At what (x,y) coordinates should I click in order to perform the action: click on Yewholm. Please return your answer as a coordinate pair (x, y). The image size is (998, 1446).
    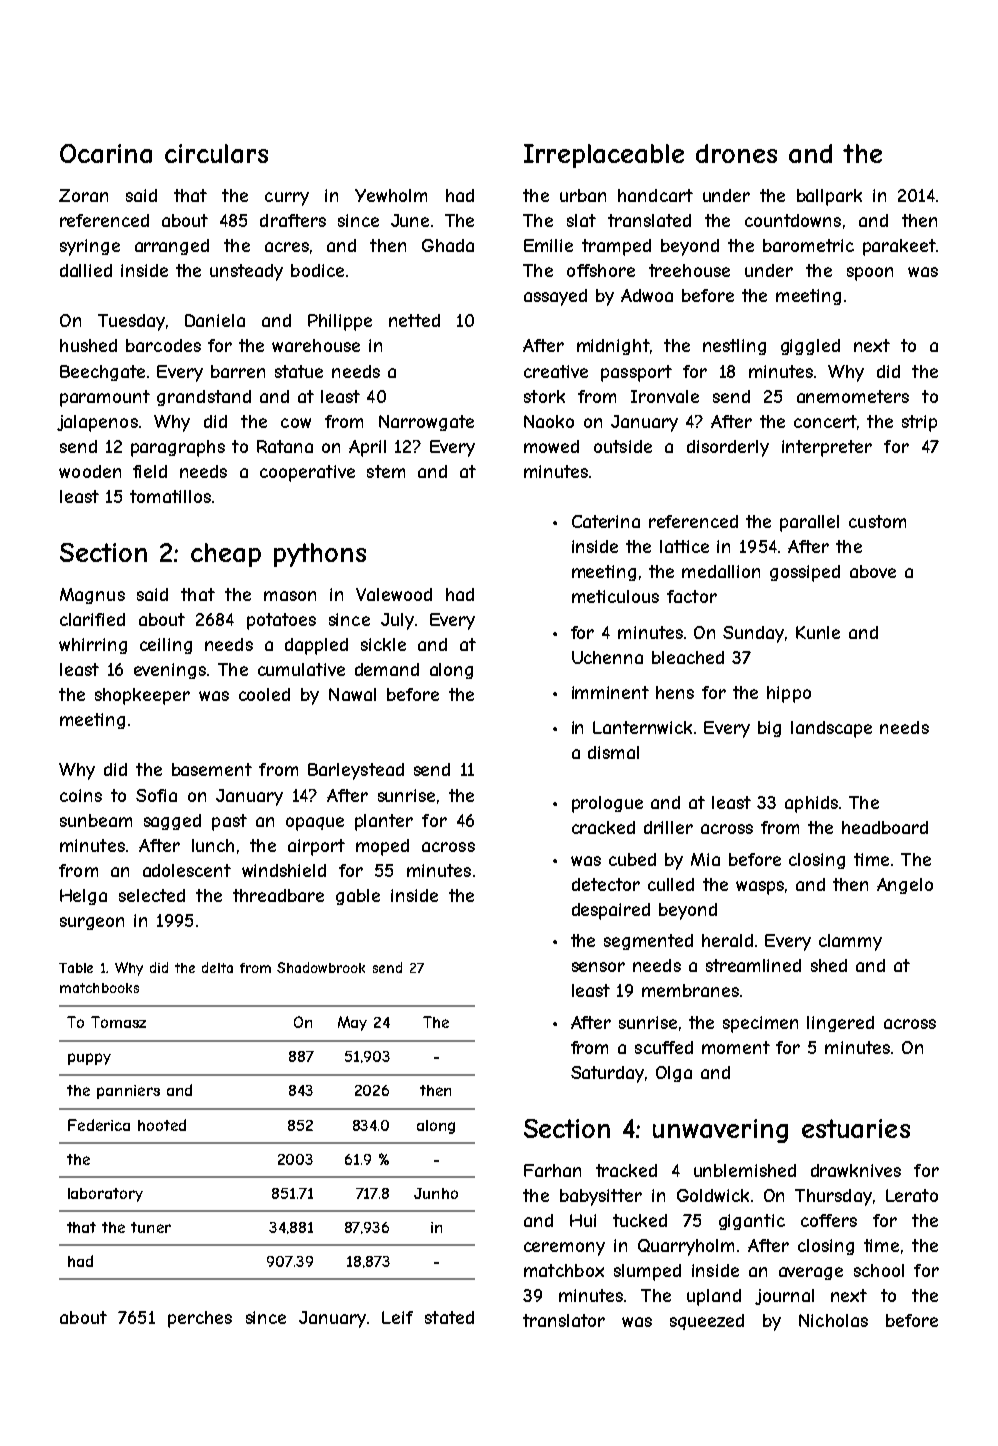
    Looking at the image, I should click on (391, 195).
